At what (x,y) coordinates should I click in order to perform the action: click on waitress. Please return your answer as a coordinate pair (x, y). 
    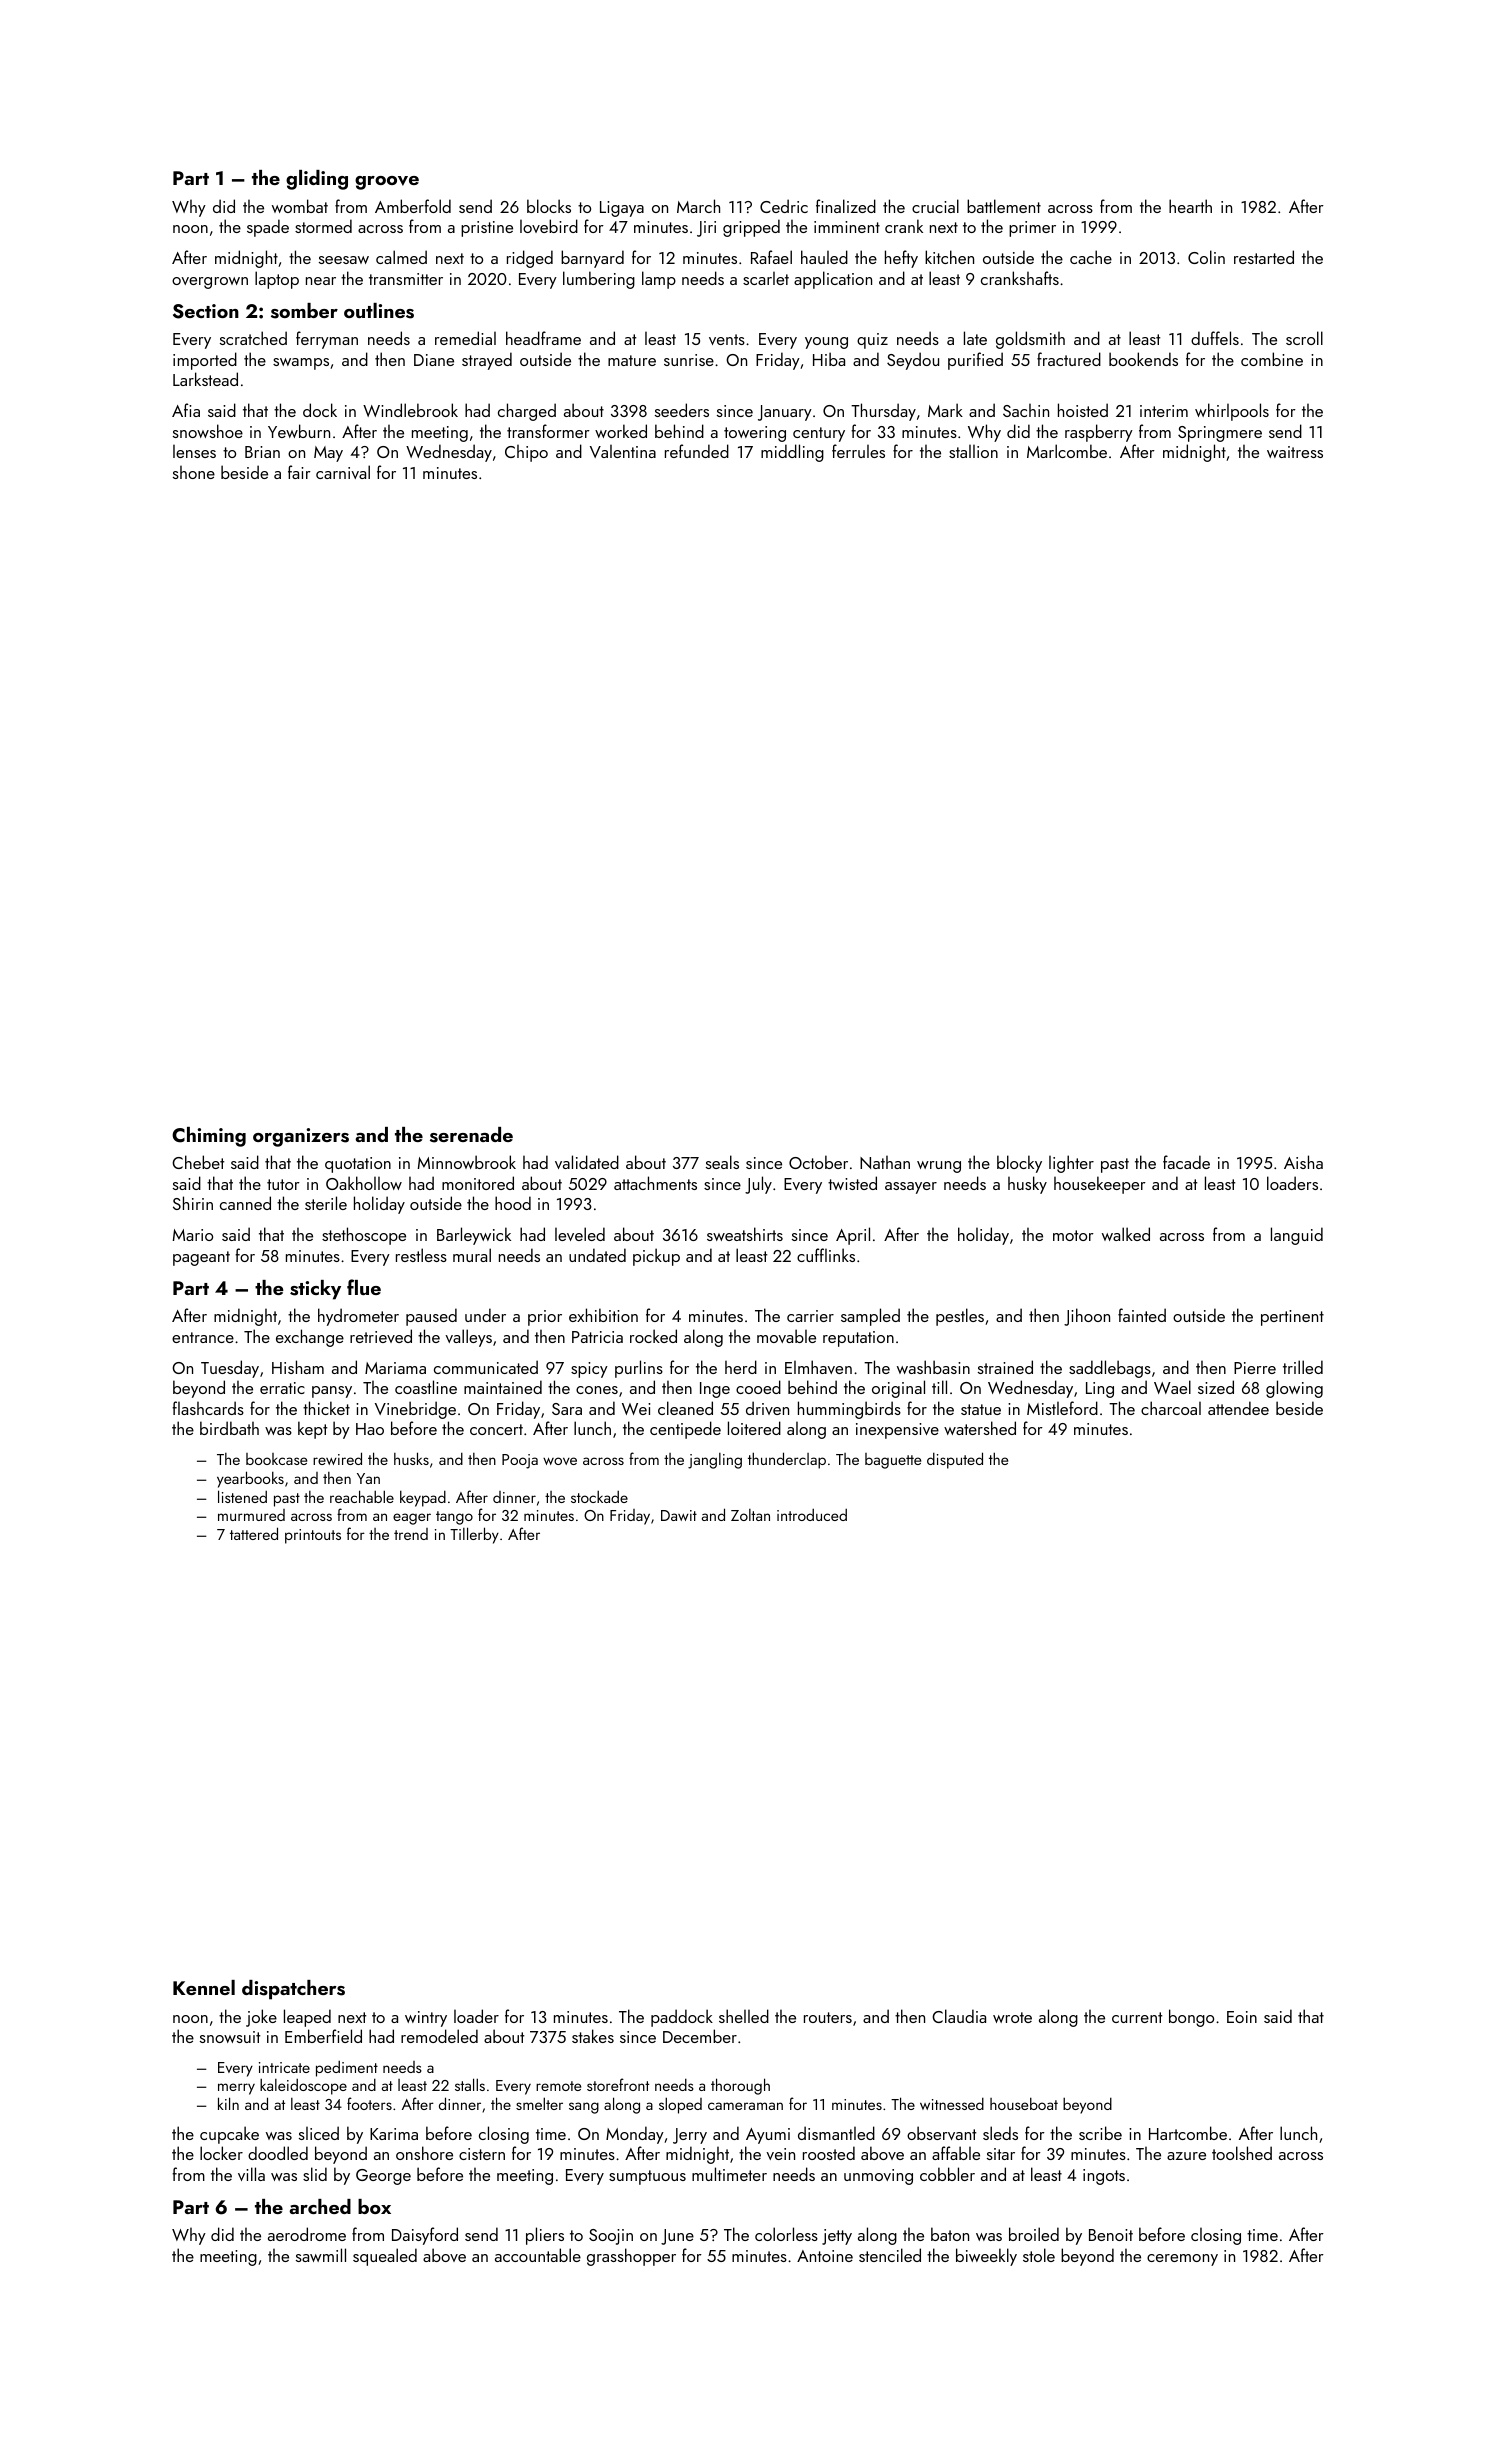
    Looking at the image, I should click on (1295, 452).
